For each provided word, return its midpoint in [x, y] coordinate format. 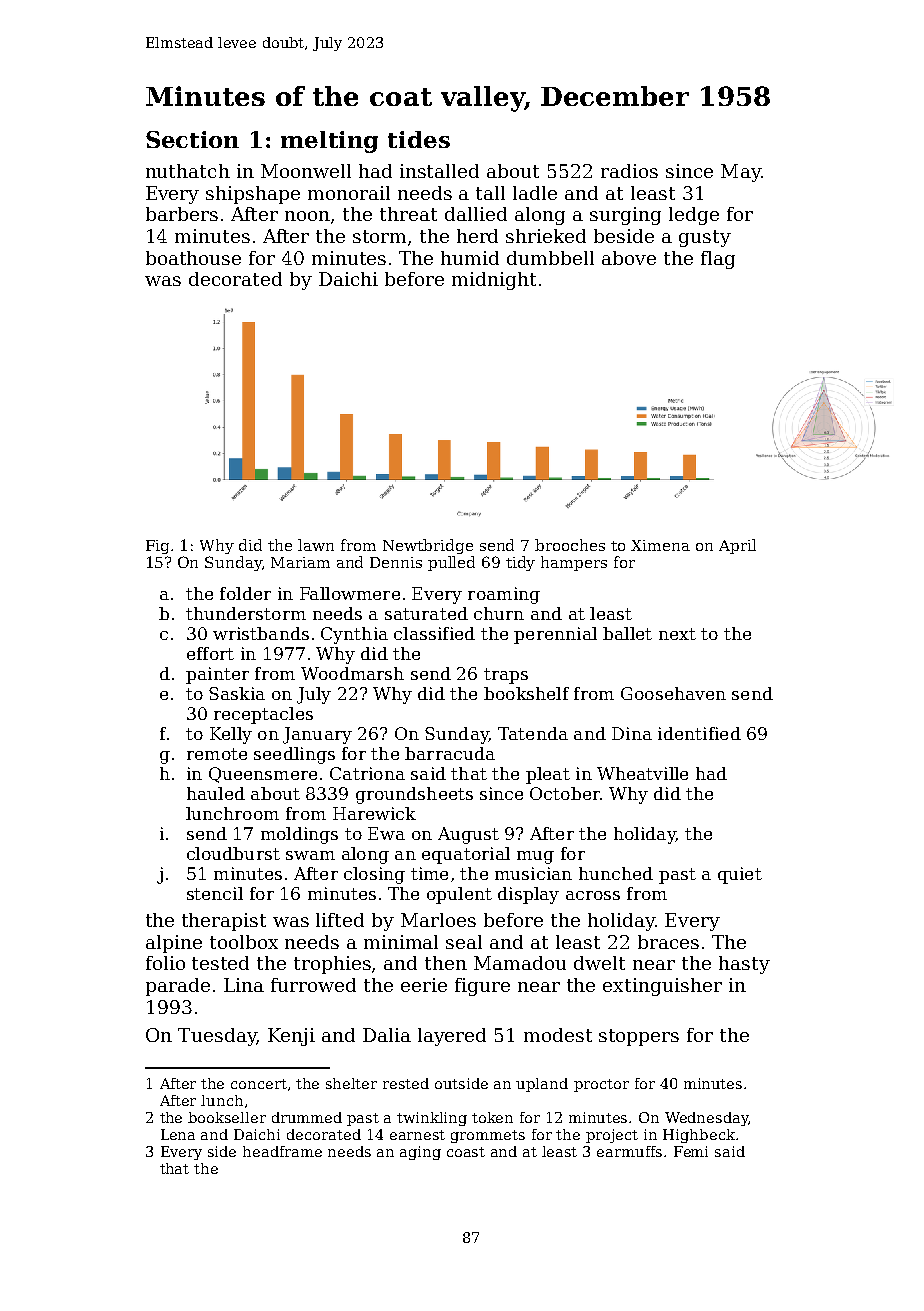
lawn [316, 545]
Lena [178, 1134]
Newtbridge [428, 546]
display [528, 895]
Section [192, 139]
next [677, 634]
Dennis [396, 562]
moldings [299, 835]
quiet [740, 875]
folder [245, 593]
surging [625, 216]
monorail [349, 193]
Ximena [660, 545]
